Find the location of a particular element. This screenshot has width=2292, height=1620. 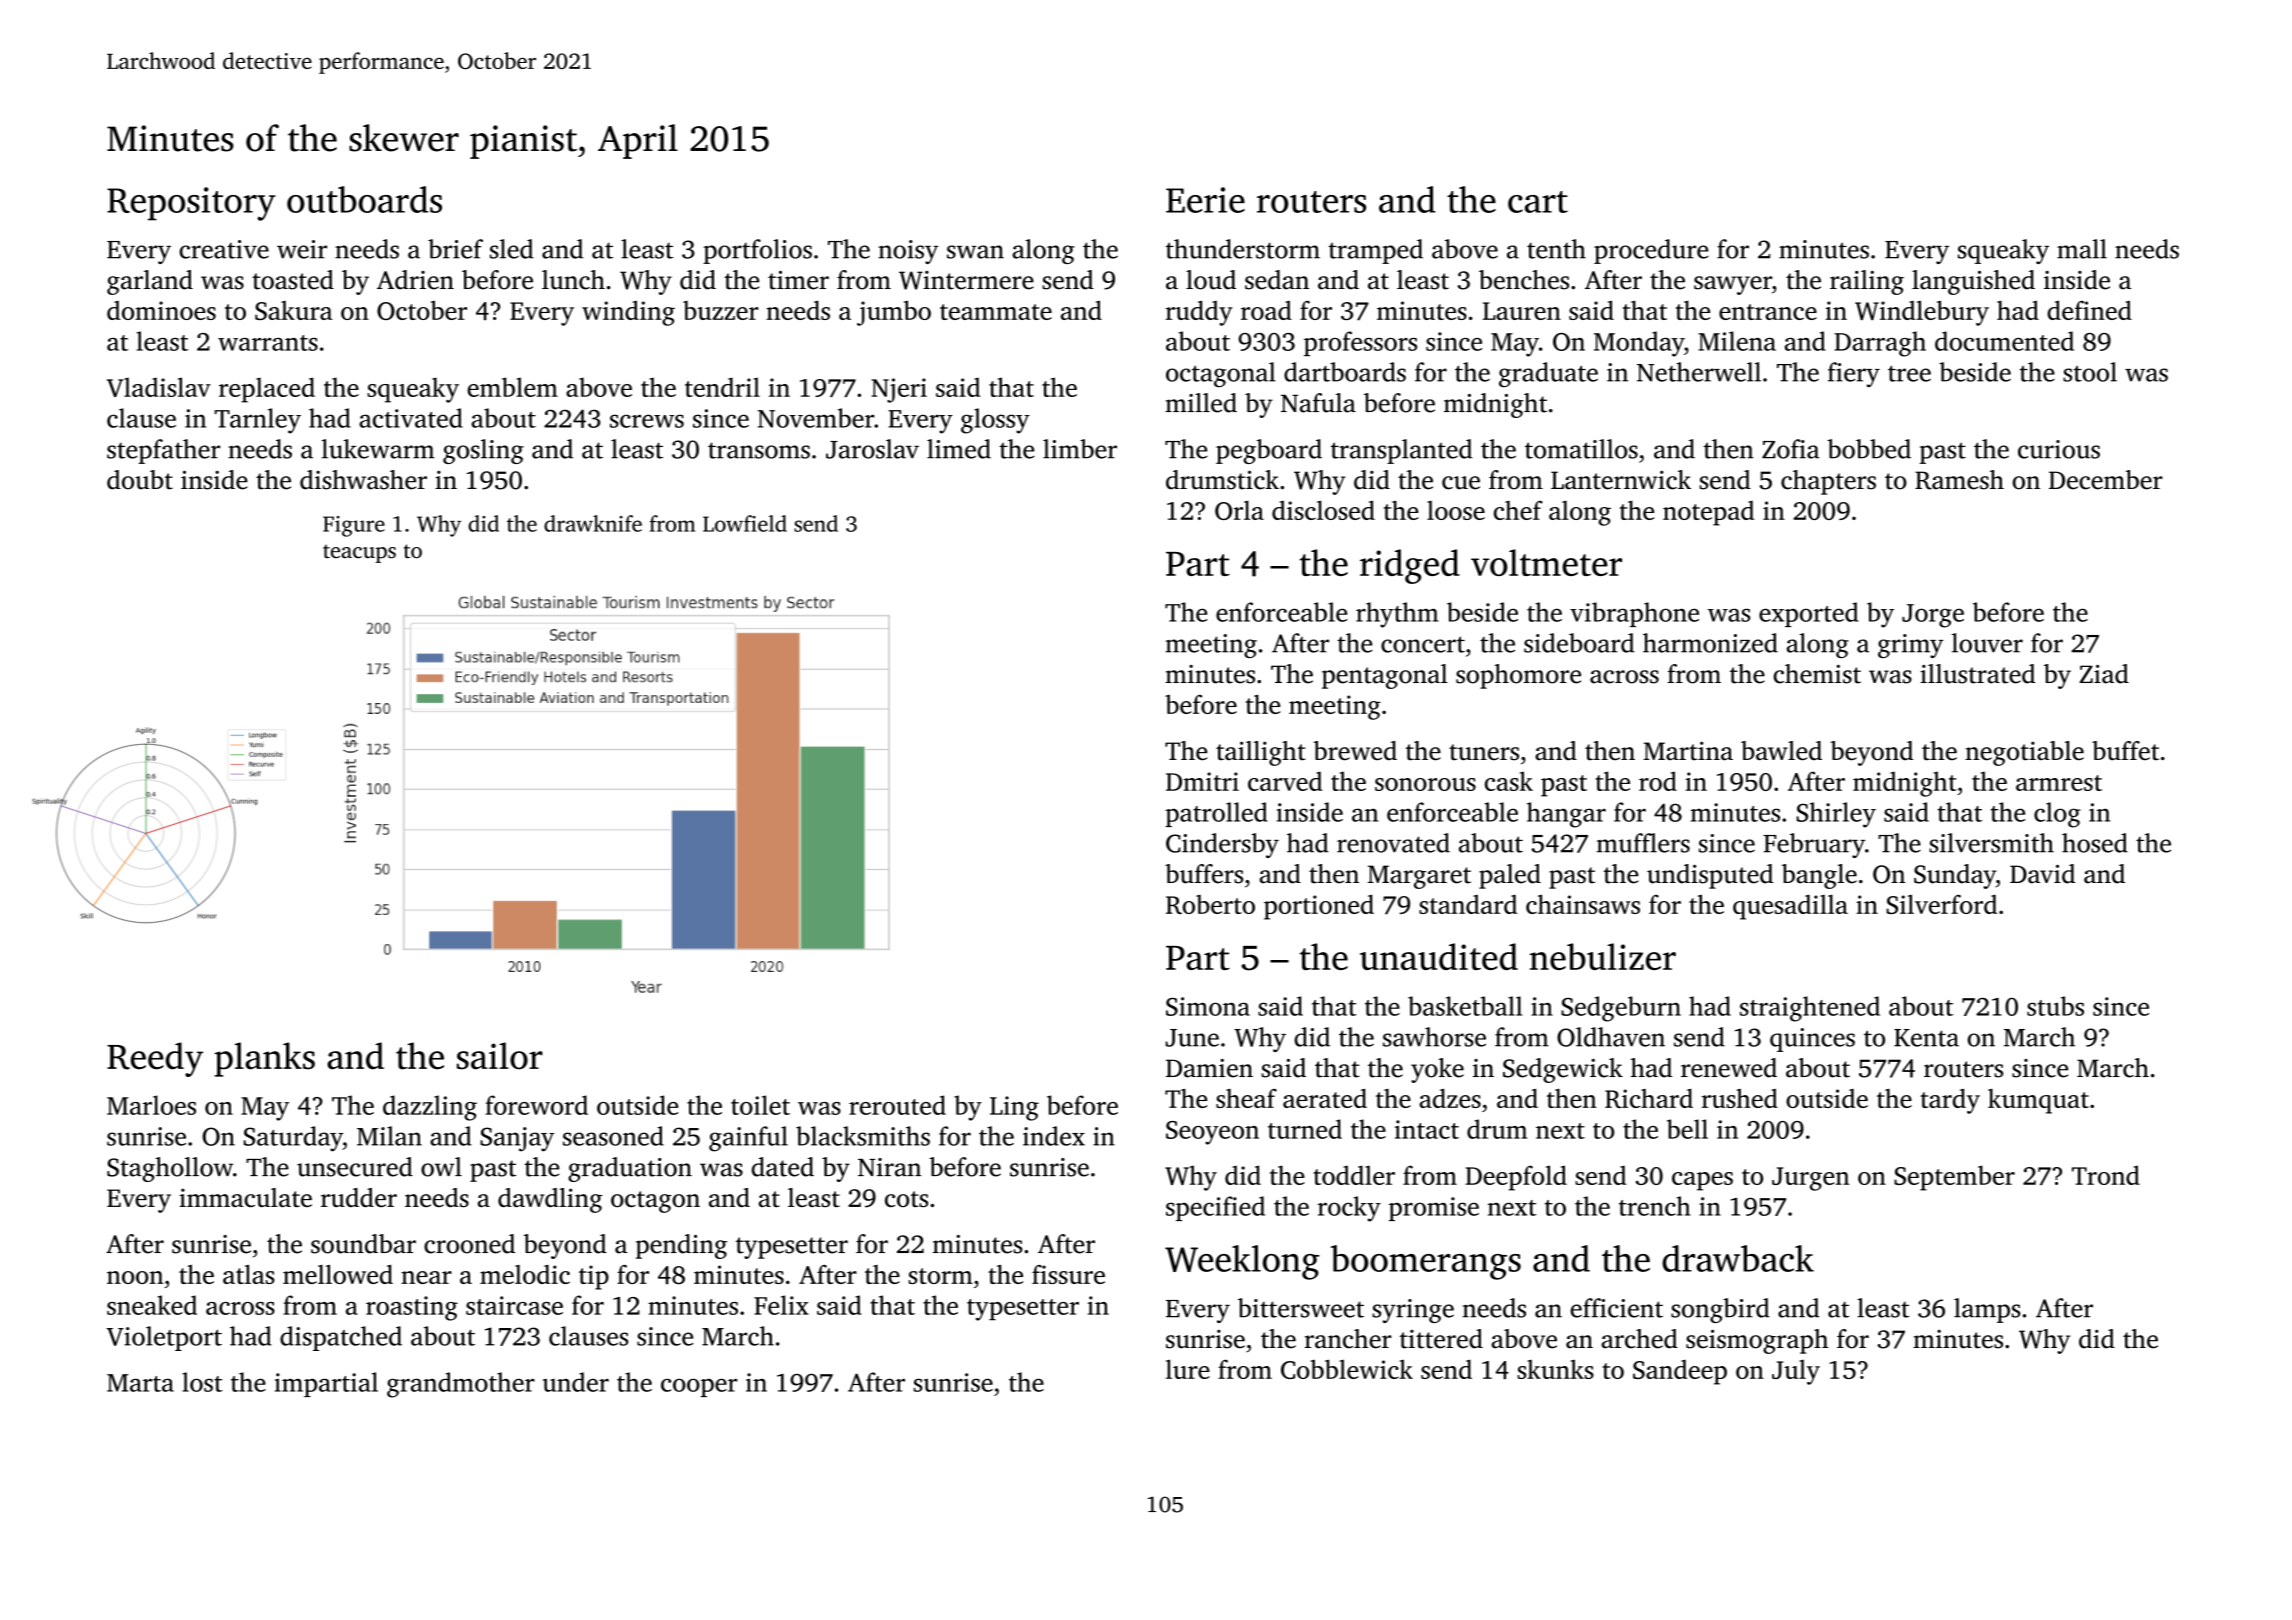

replaced is located at coordinates (267, 390).
